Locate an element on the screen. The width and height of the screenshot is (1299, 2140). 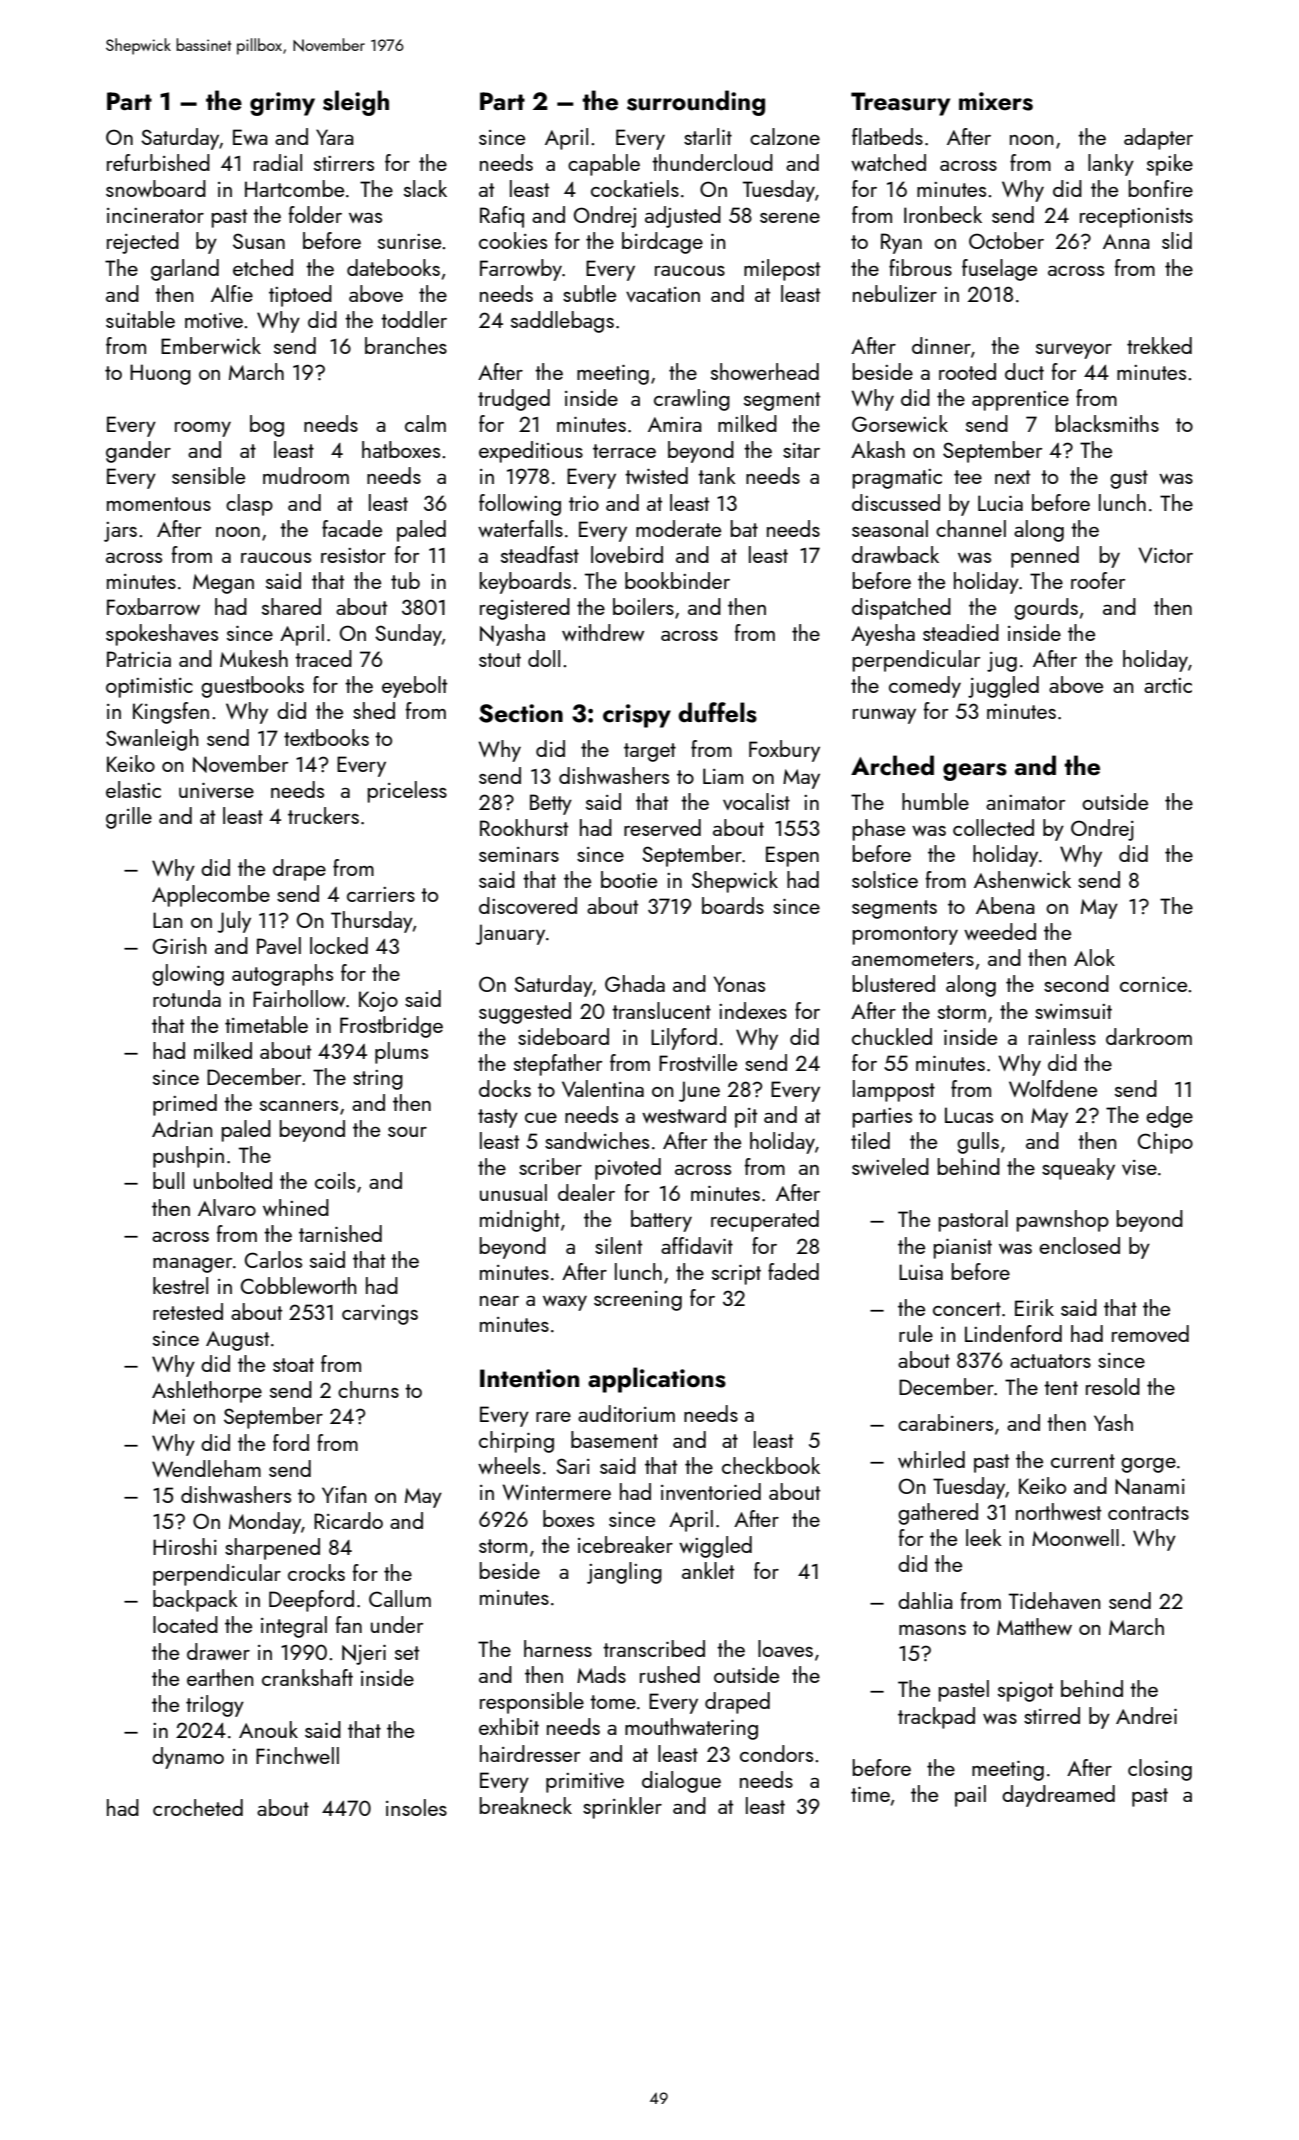
crocheted is located at coordinates (198, 1807).
